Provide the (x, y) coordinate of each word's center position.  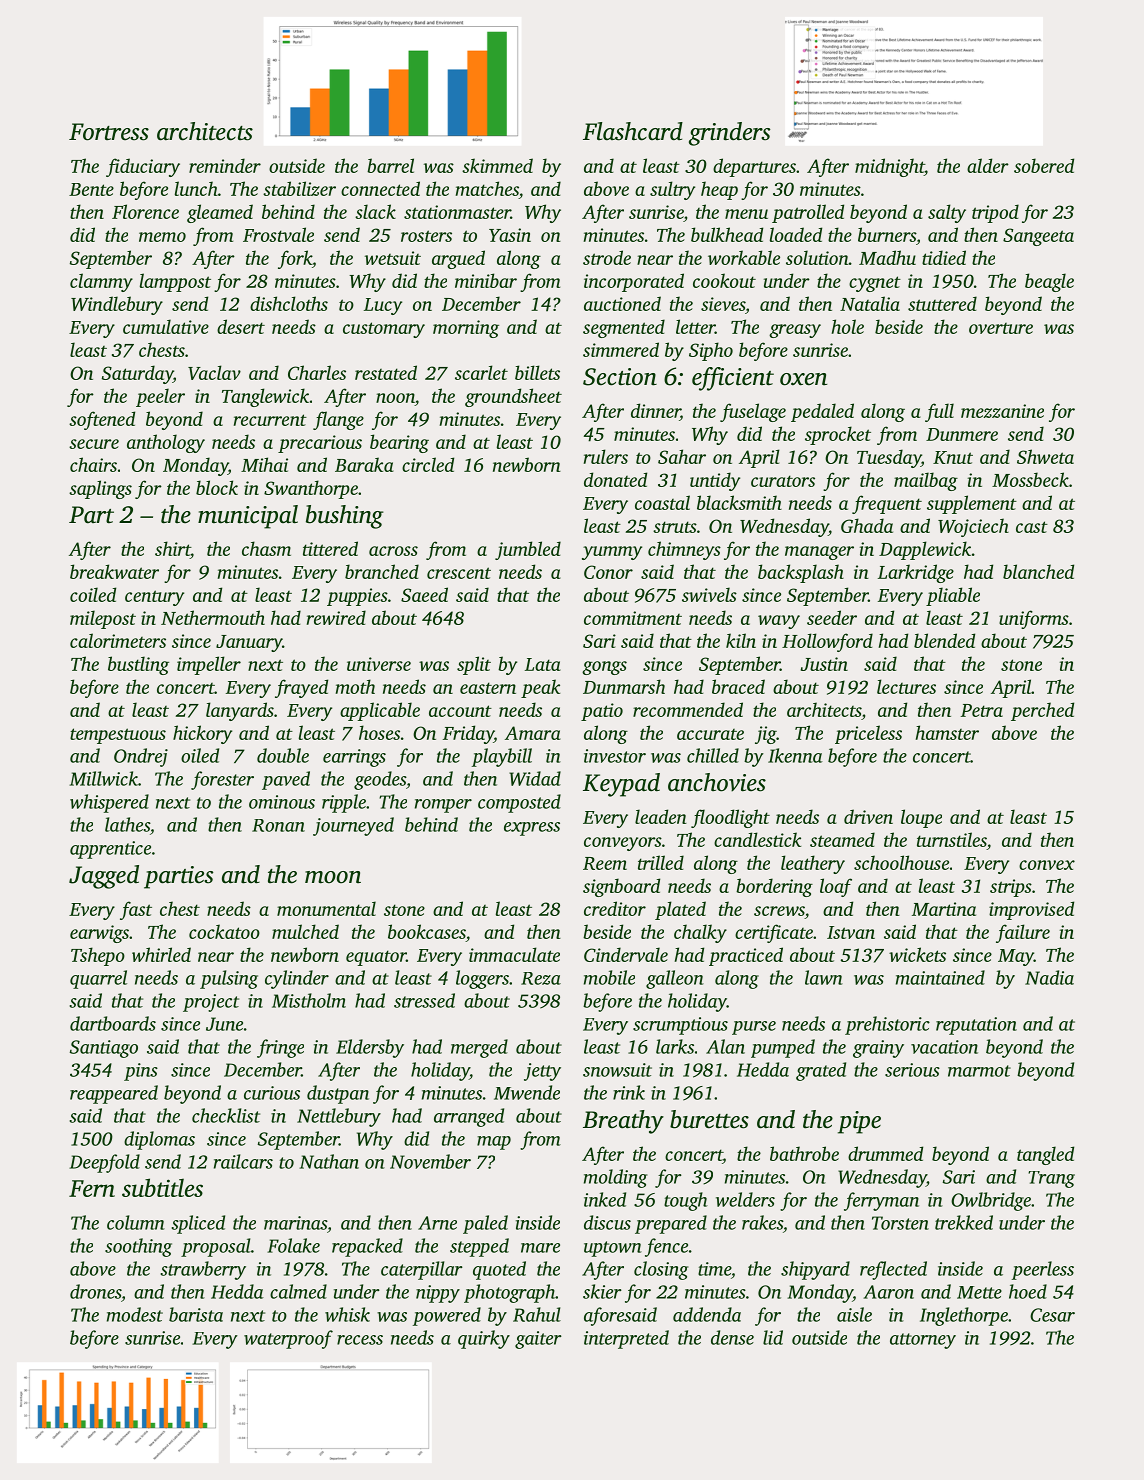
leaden (661, 816)
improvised (1031, 910)
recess (360, 1340)
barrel (390, 165)
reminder (225, 165)
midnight (889, 167)
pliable (953, 596)
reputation (976, 1026)
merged (479, 1048)
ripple (344, 803)
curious (272, 1093)
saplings (100, 489)
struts (675, 527)
